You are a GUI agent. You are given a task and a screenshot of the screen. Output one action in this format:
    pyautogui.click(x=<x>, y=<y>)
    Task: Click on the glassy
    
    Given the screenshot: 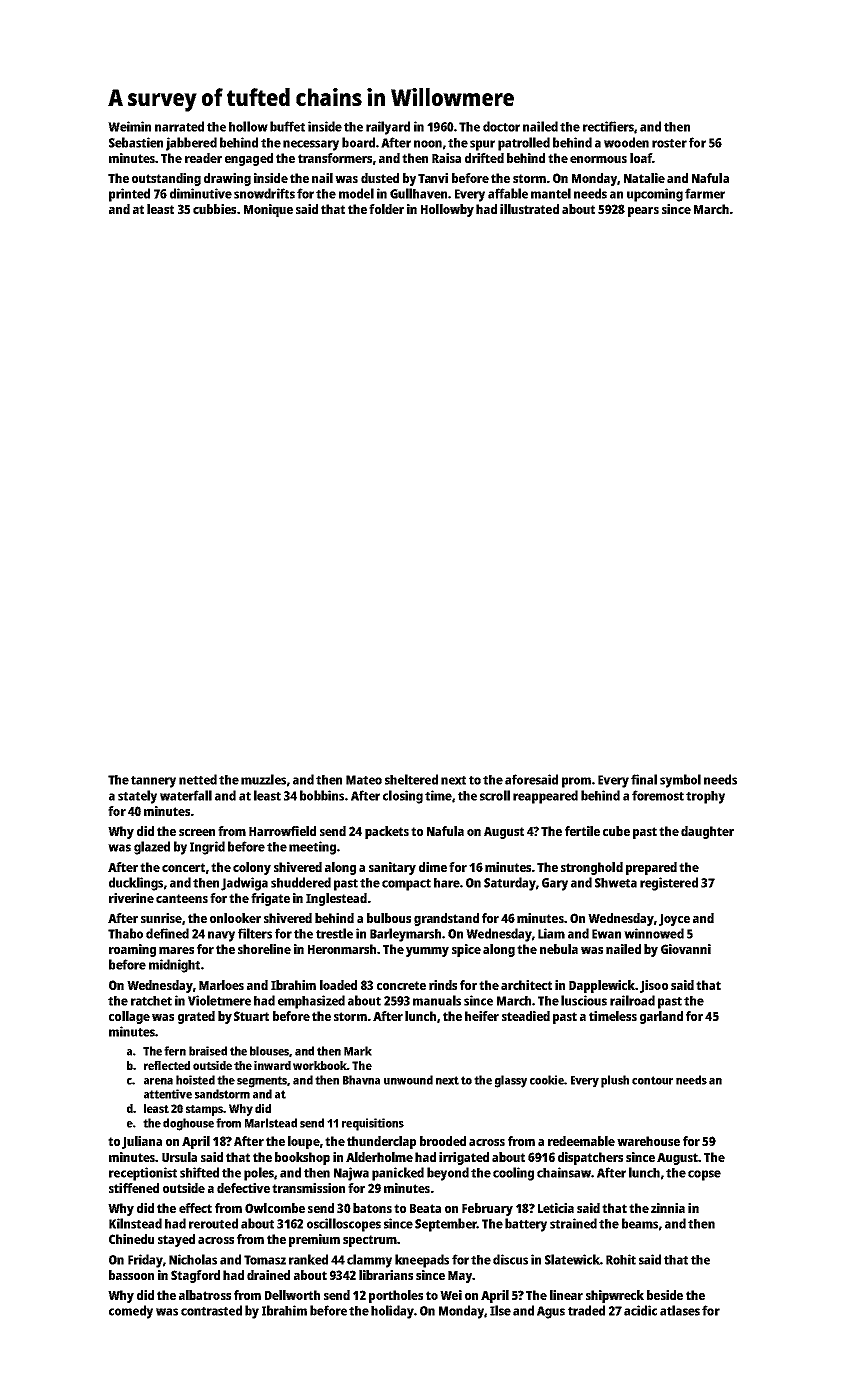 What is the action you would take?
    pyautogui.click(x=511, y=1081)
